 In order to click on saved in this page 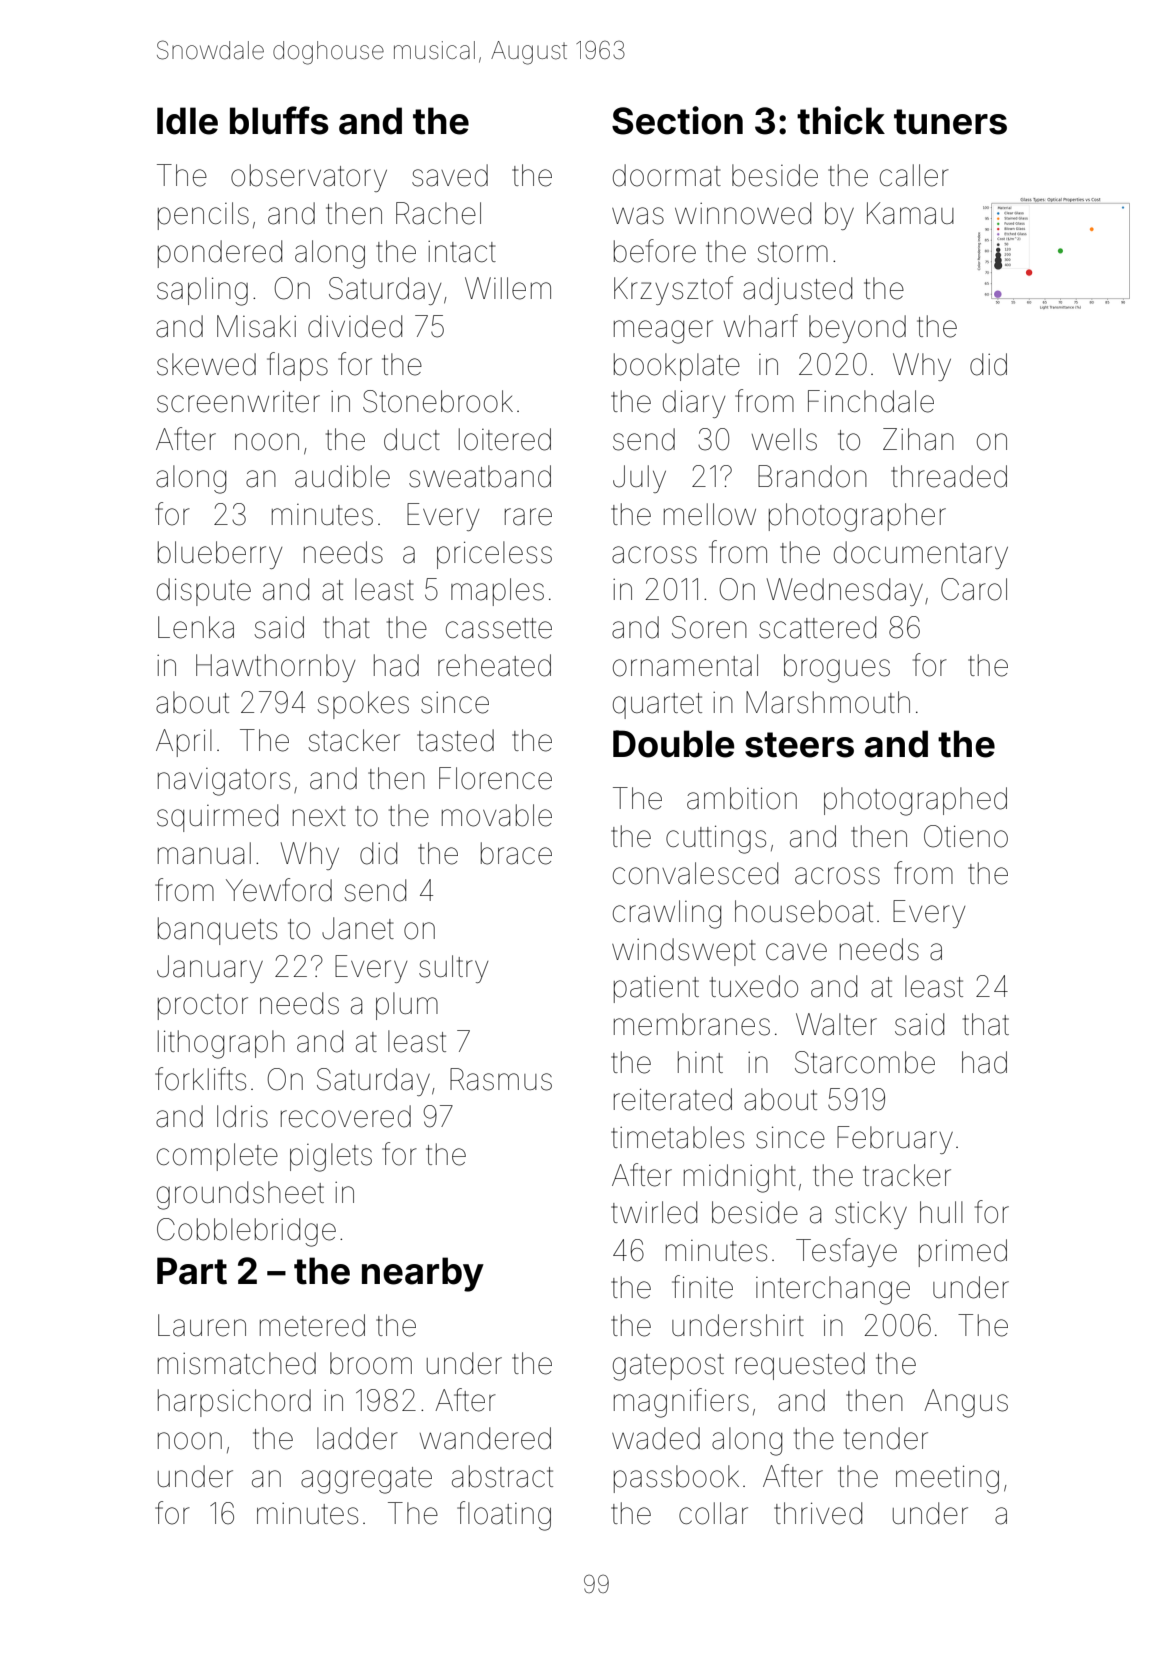, I will do `click(450, 175)`.
